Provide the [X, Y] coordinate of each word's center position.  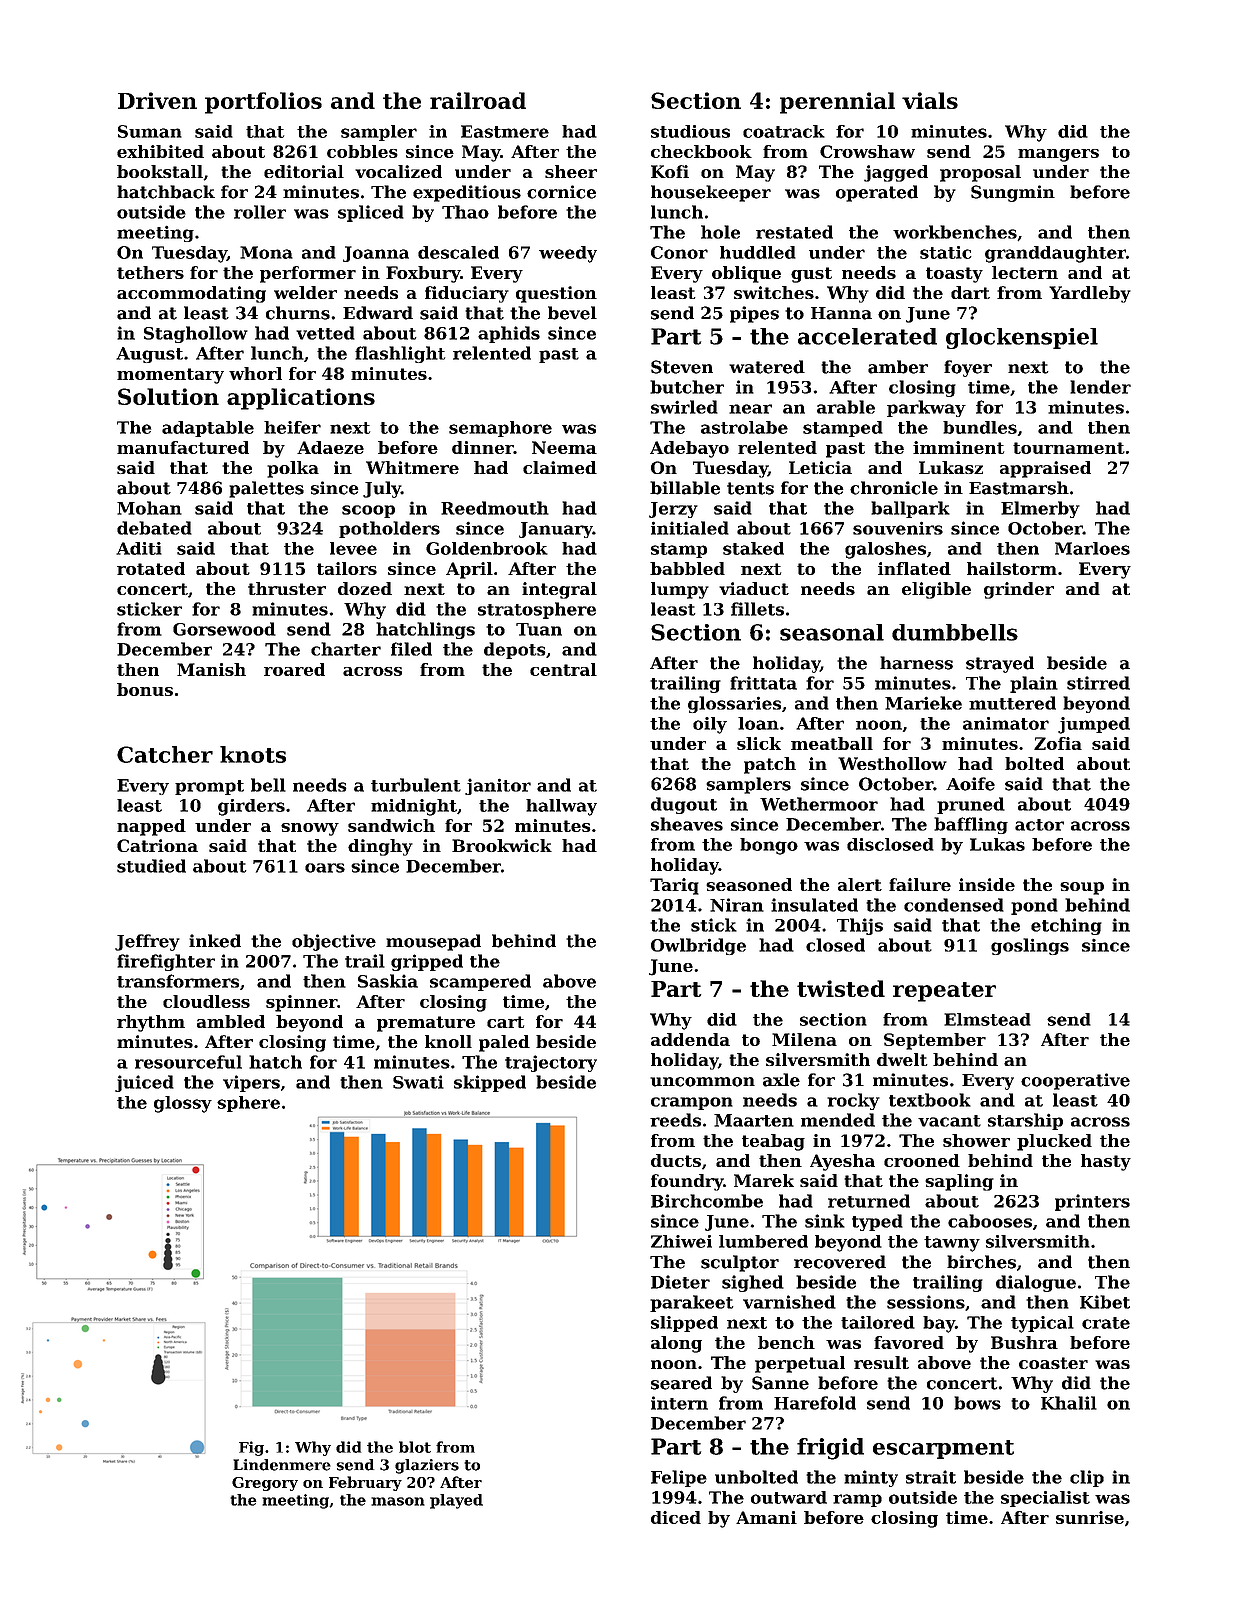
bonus [145, 689]
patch [770, 765]
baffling [971, 825]
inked [215, 941]
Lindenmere [282, 1465]
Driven [157, 100]
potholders [389, 529]
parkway [926, 408]
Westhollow [892, 763]
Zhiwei [681, 1241]
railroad [478, 100]
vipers [251, 1083]
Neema [564, 447]
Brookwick [502, 845]
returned [869, 1201]
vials [930, 100]
